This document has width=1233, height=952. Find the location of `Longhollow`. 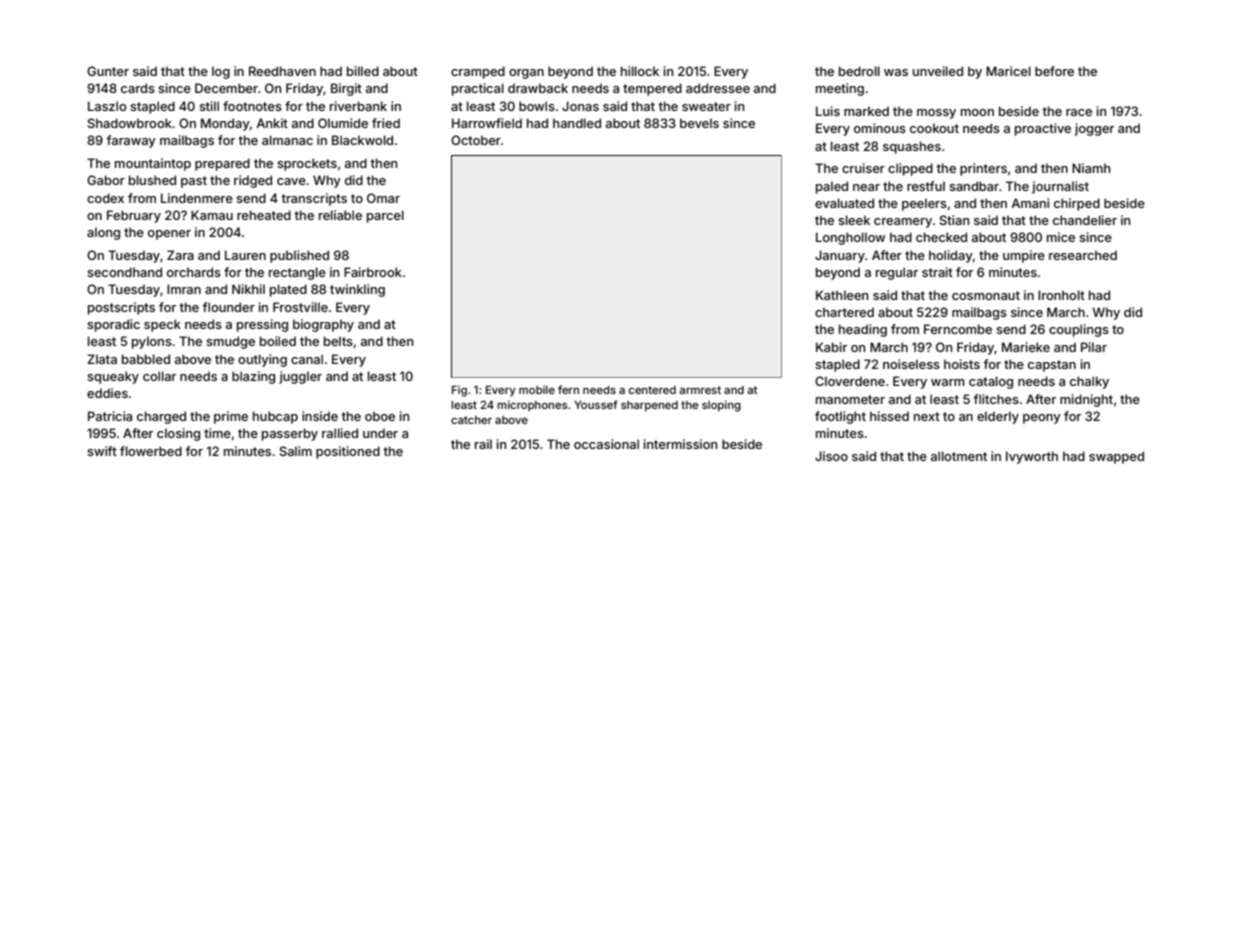

Longhollow is located at coordinates (850, 238).
